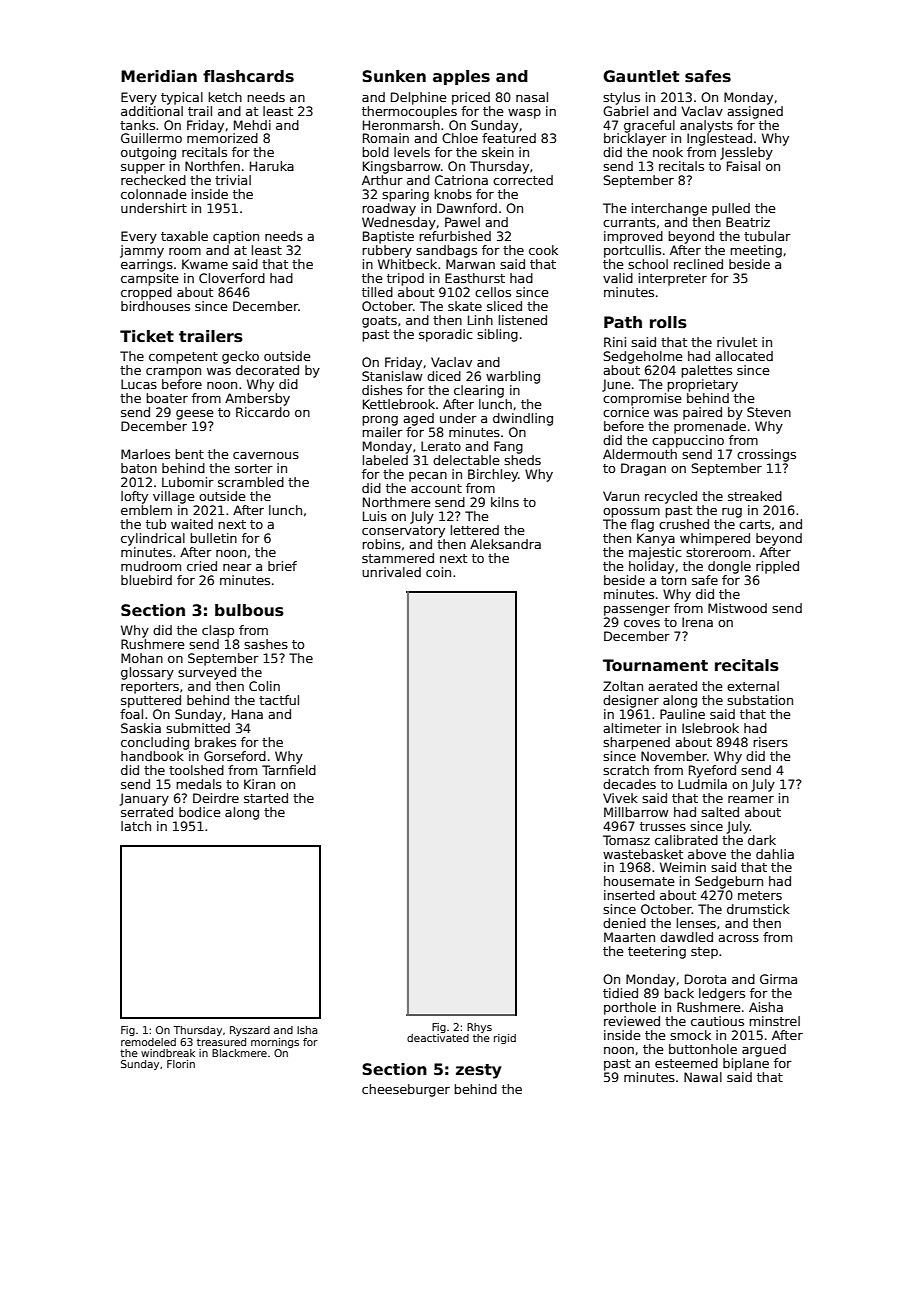  What do you see at coordinates (146, 293) in the screenshot?
I see `cropped` at bounding box center [146, 293].
